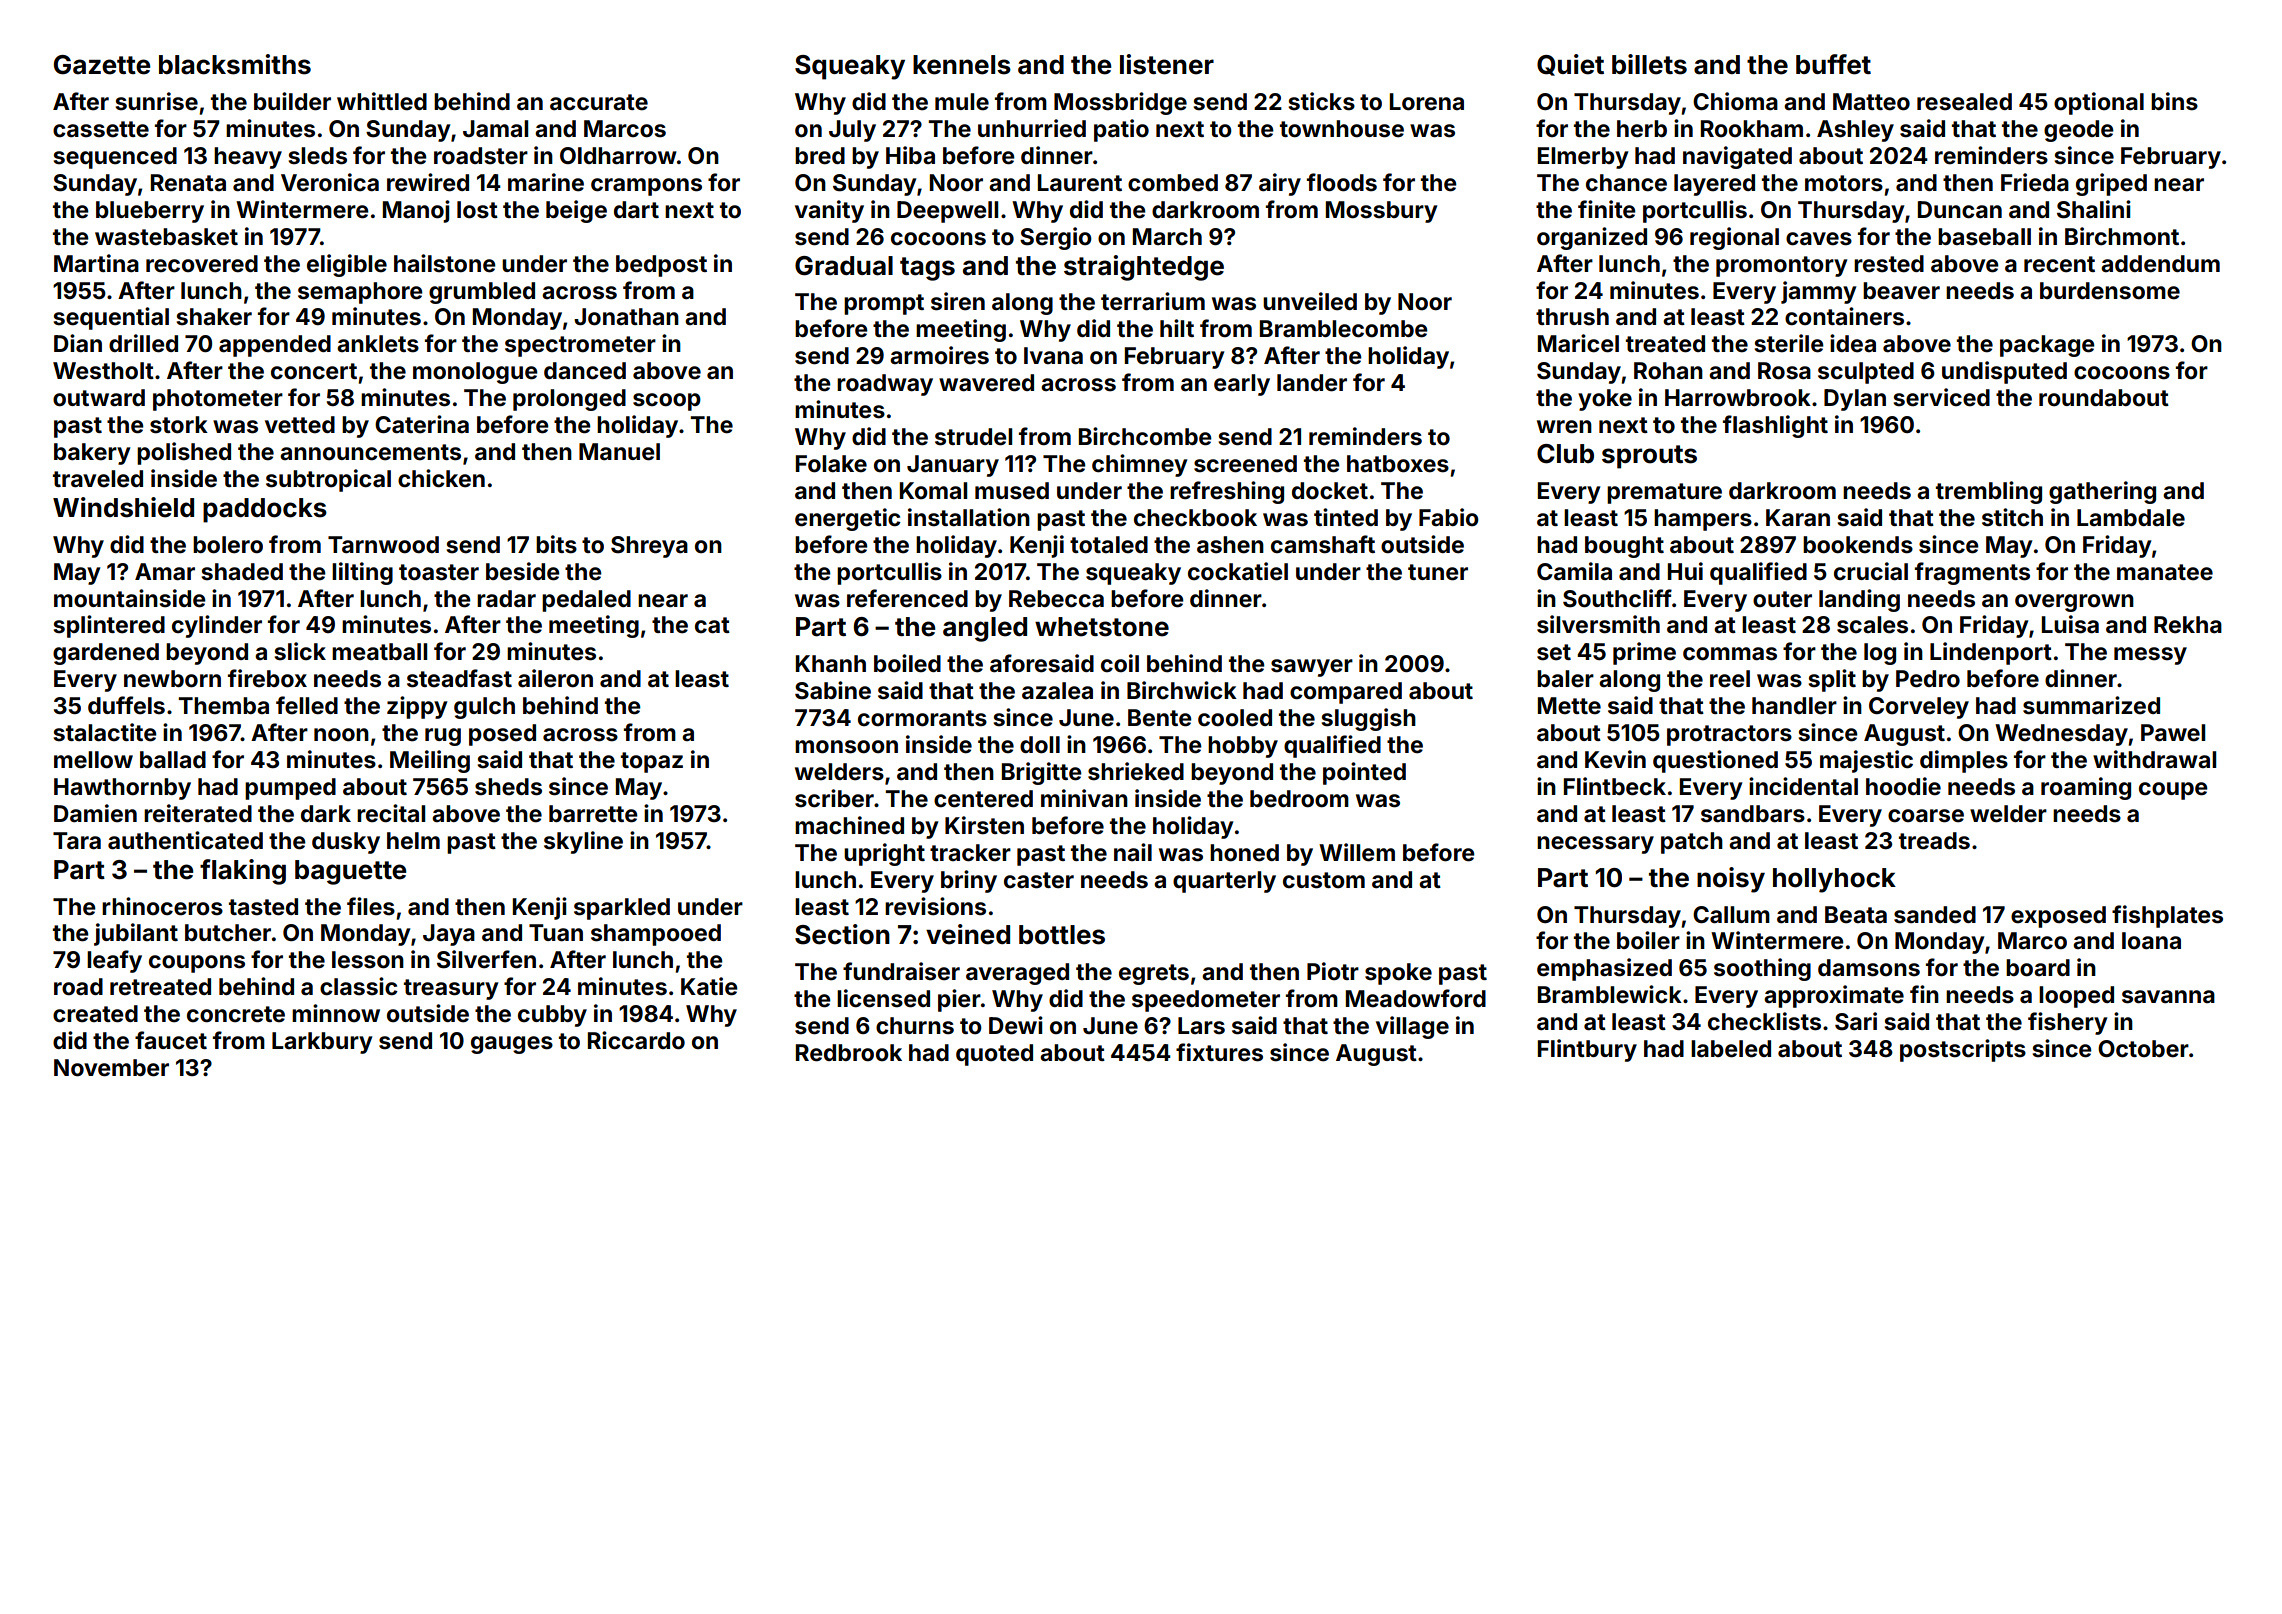  I want to click on fundraiser, so click(901, 971).
